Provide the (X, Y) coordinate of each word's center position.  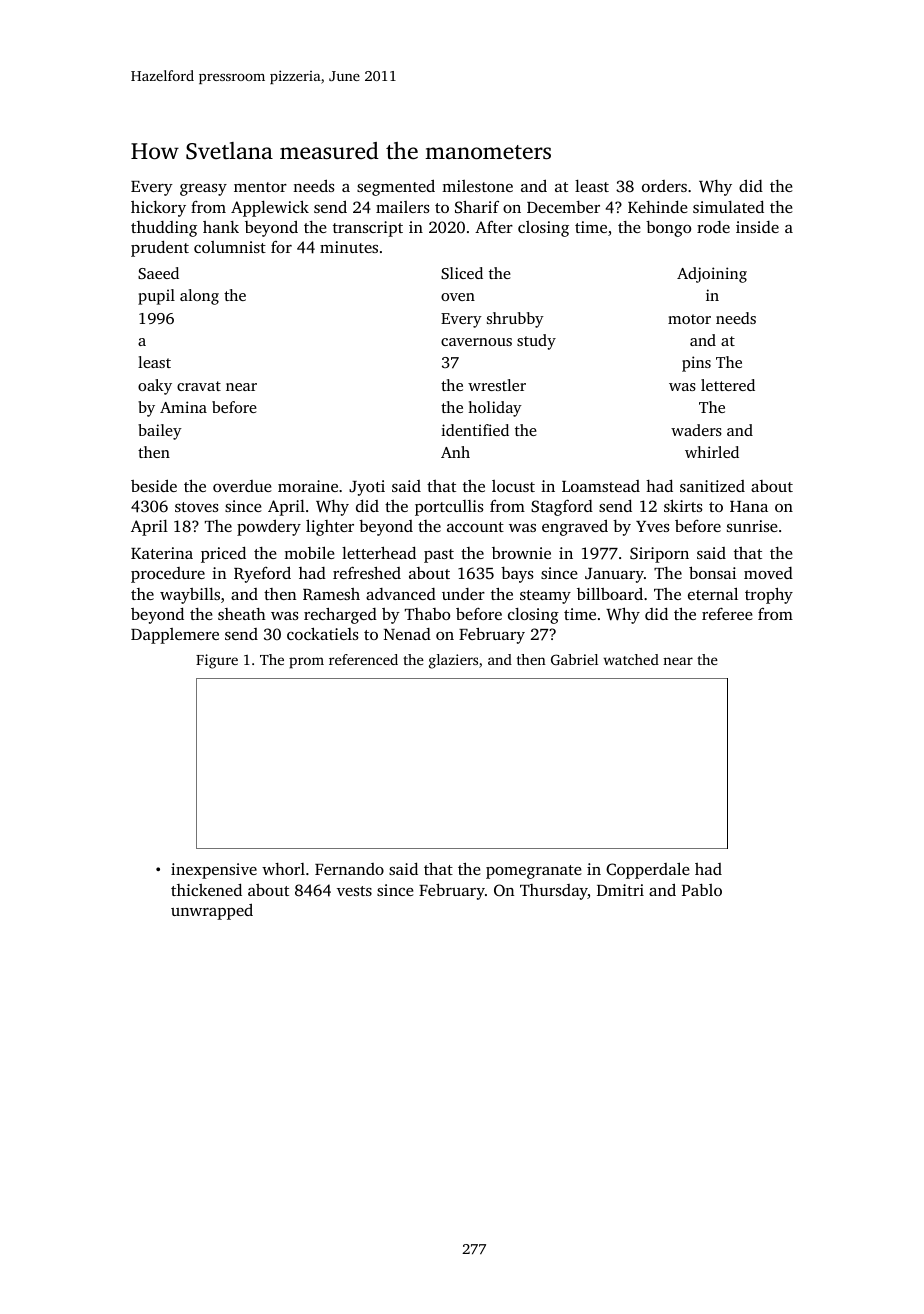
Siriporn (659, 555)
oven (458, 297)
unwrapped (212, 911)
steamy (545, 597)
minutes (349, 247)
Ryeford (262, 574)
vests (354, 891)
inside (757, 227)
